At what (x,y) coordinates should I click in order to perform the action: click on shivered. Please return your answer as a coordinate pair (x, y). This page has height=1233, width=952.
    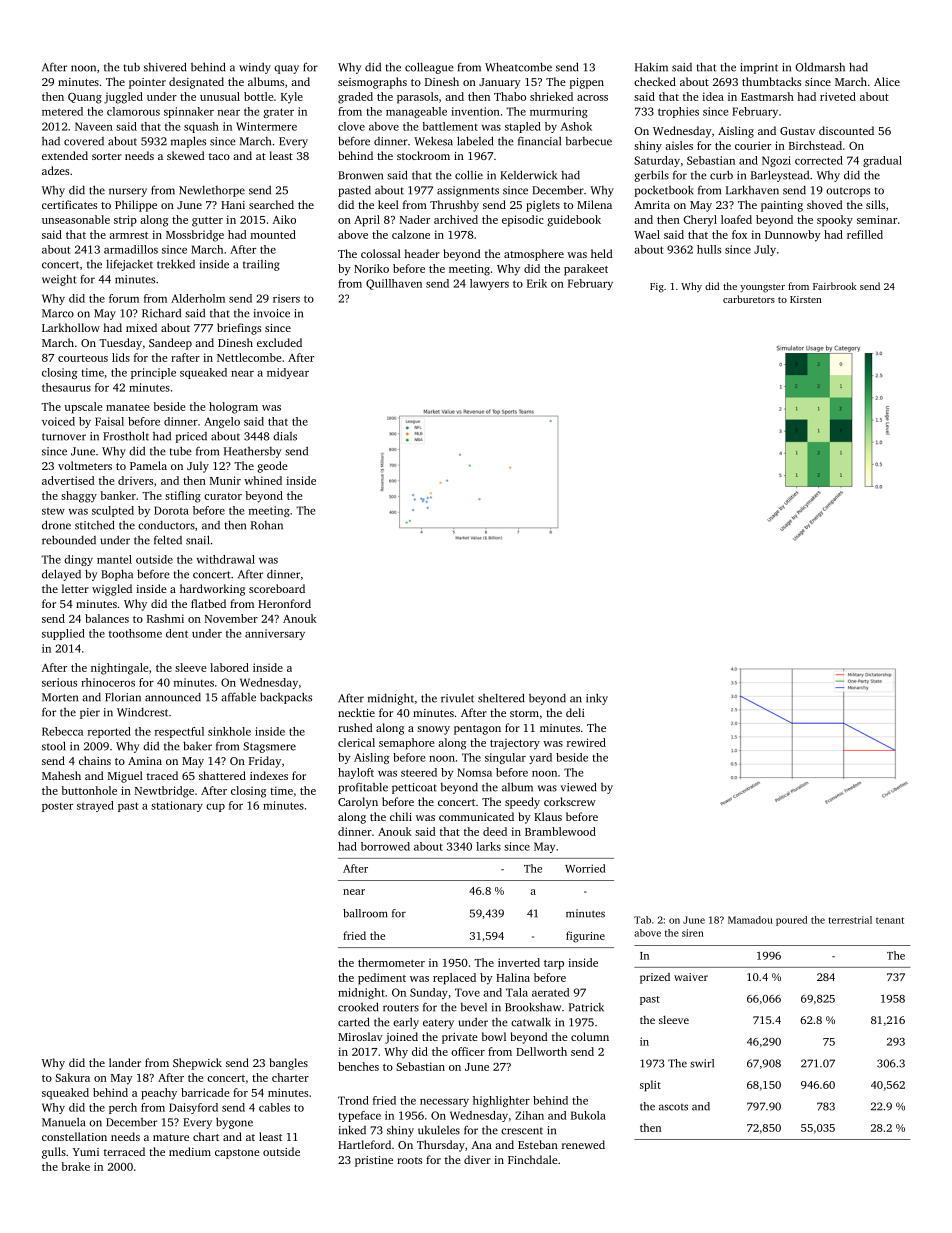
    Looking at the image, I should click on (165, 67).
